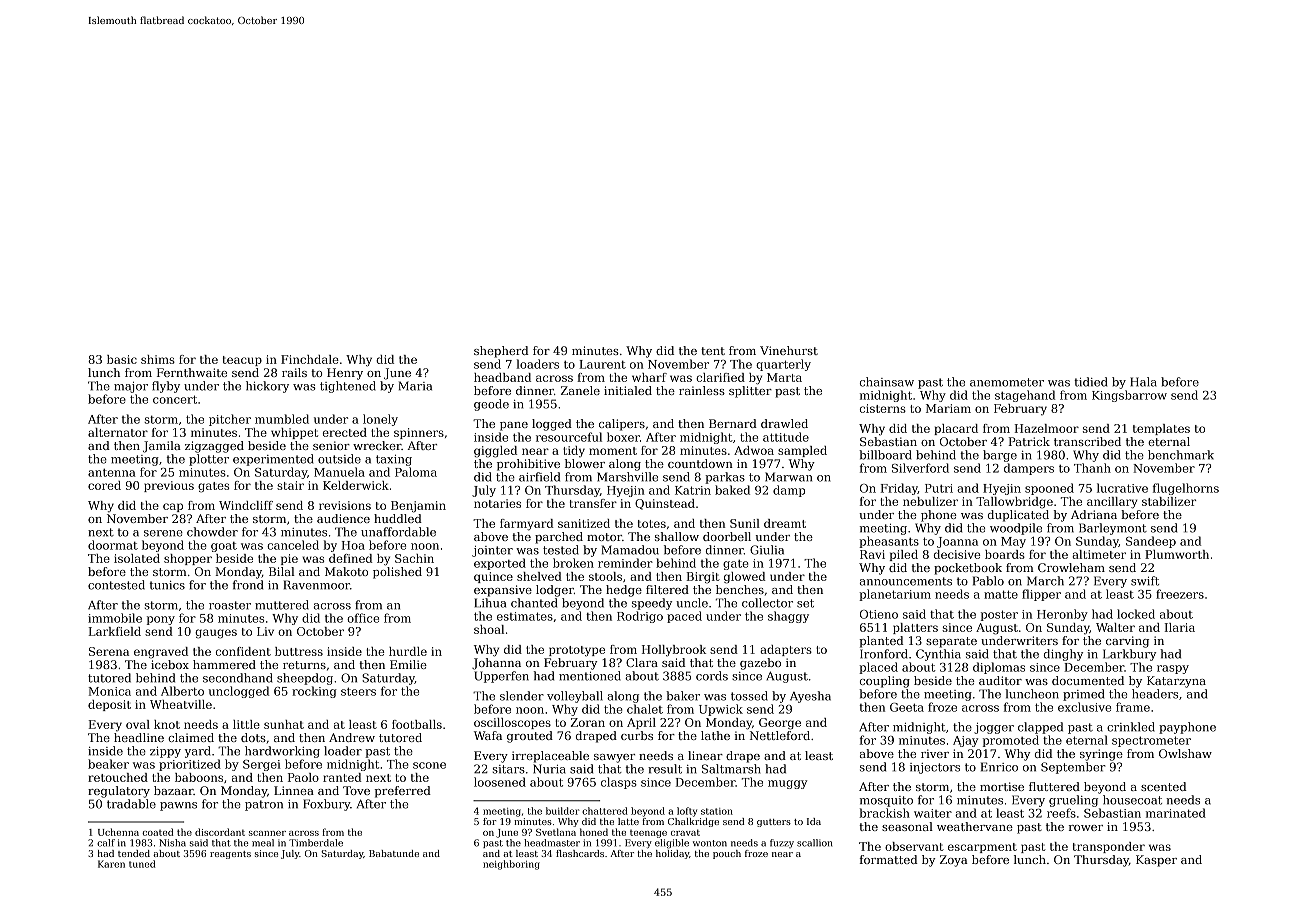 The width and height of the image is (1308, 924). What do you see at coordinates (805, 603) in the image?
I see `set` at bounding box center [805, 603].
